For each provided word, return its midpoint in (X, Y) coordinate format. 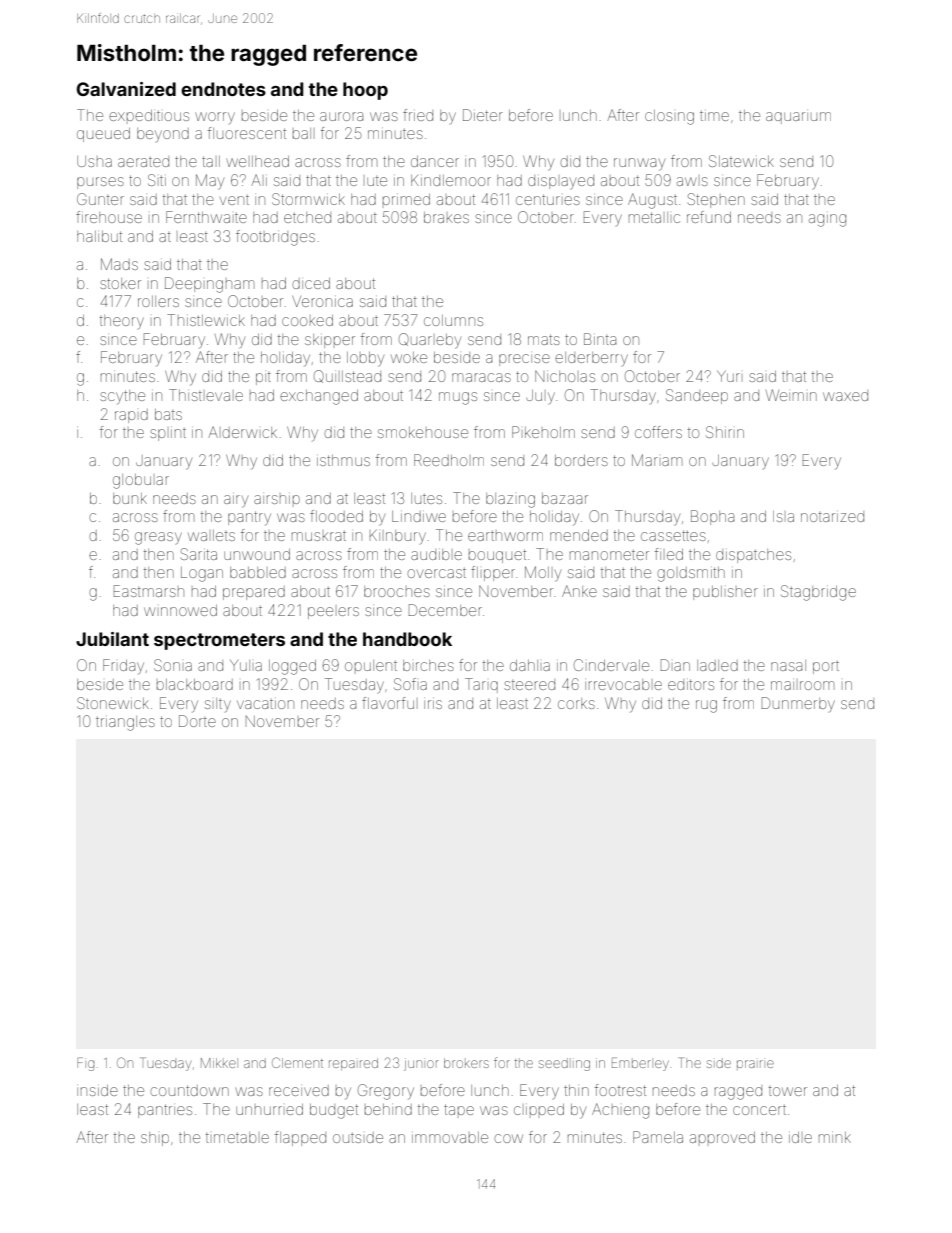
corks (576, 703)
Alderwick (242, 432)
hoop (365, 91)
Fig (85, 1064)
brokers (466, 1063)
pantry (249, 518)
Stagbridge (818, 593)
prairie (755, 1064)
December (445, 610)
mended (579, 535)
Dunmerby (798, 704)
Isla (783, 516)
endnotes (223, 89)
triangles (125, 723)
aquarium (798, 118)
